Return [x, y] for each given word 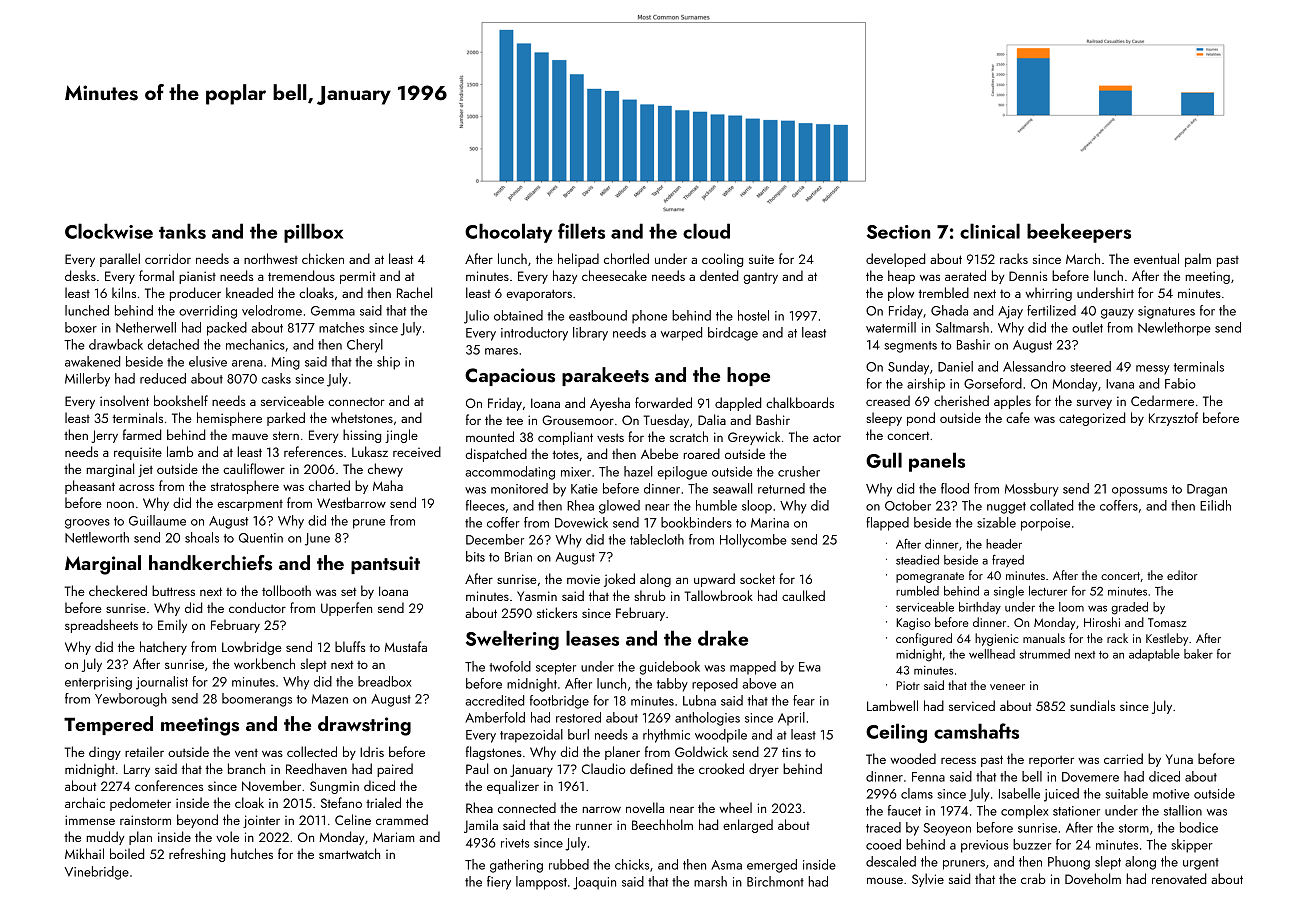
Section [899, 232]
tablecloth [657, 539]
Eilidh [1215, 505]
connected [527, 807]
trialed [383, 802]
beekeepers [1079, 233]
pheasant [90, 487]
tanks [182, 231]
